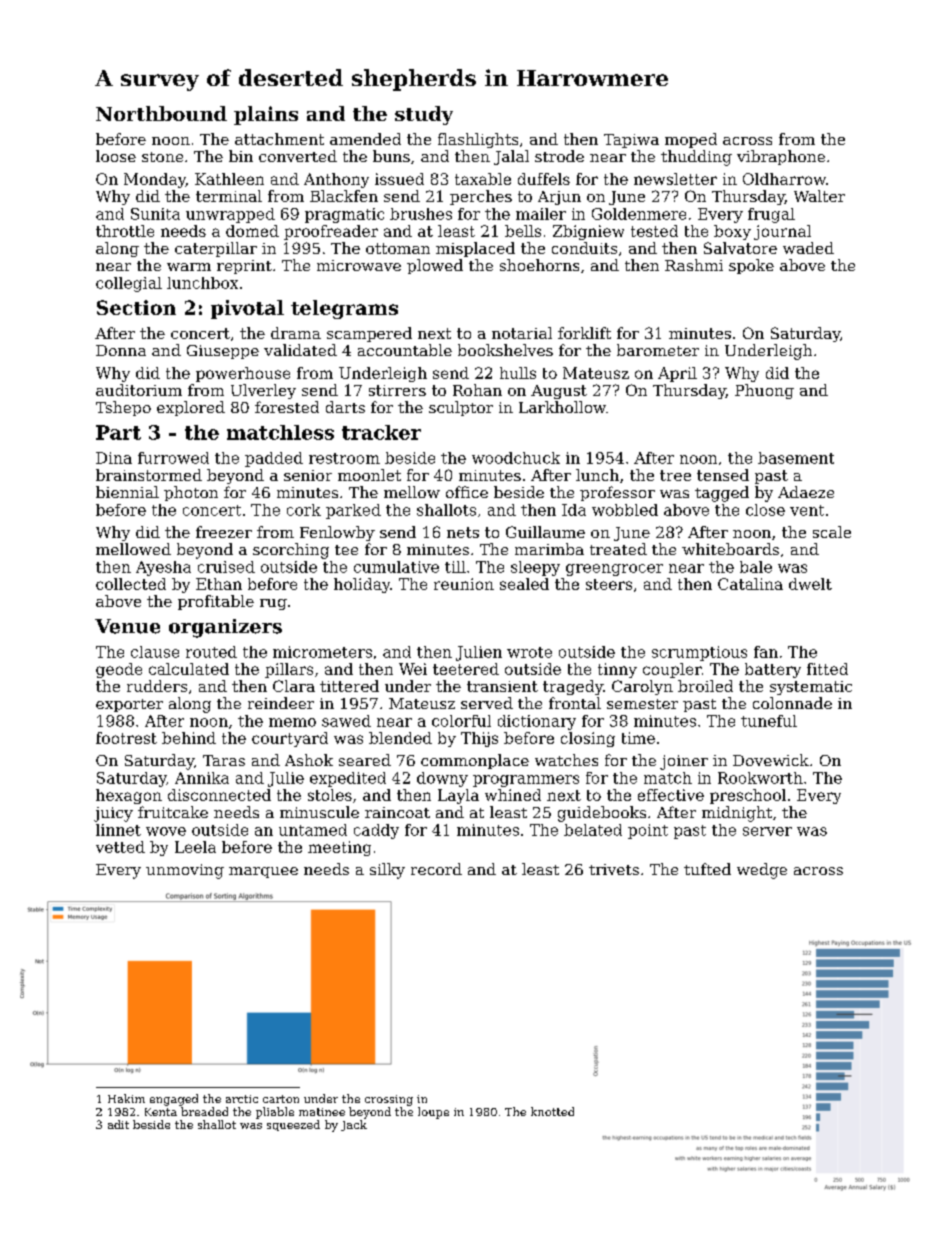 This screenshot has height=1233, width=952. Describe the element at coordinates (808, 248) in the screenshot. I see `waded` at that location.
